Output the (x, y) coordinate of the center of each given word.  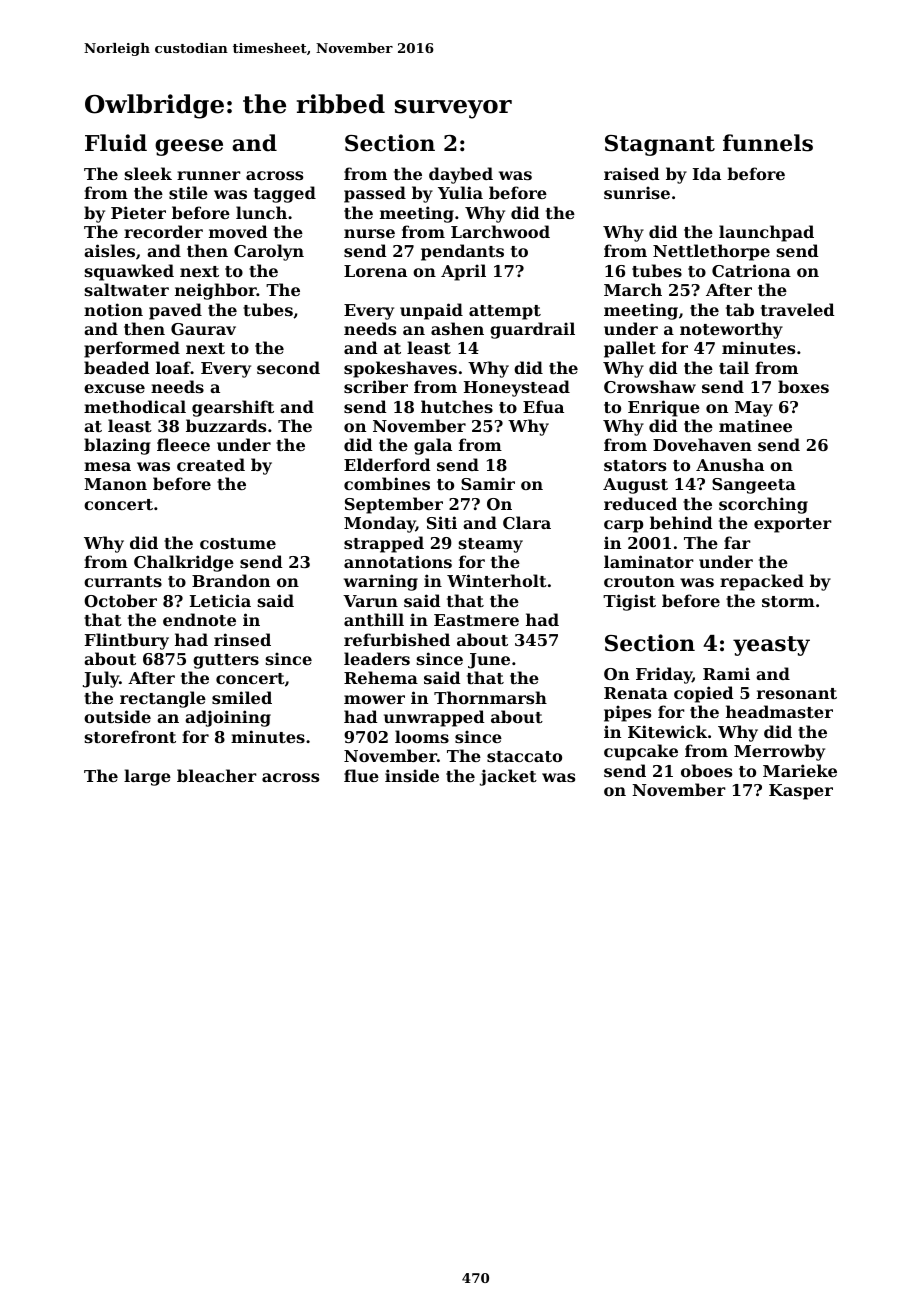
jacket (508, 777)
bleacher (217, 775)
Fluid (116, 143)
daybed (461, 175)
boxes (803, 386)
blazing (117, 446)
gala (433, 446)
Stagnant (660, 145)
